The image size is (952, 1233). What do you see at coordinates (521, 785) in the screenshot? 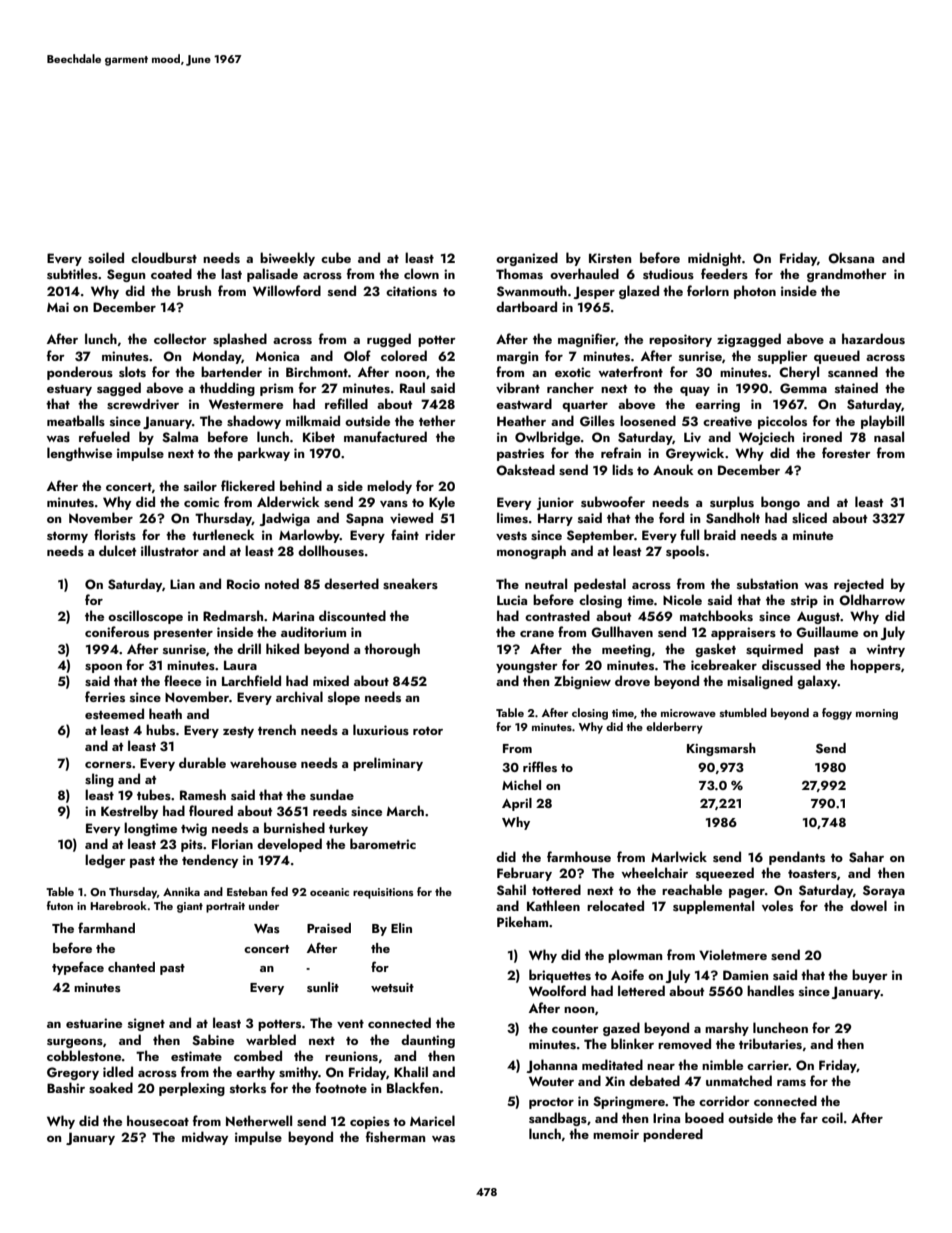
I see `Michel` at bounding box center [521, 785].
